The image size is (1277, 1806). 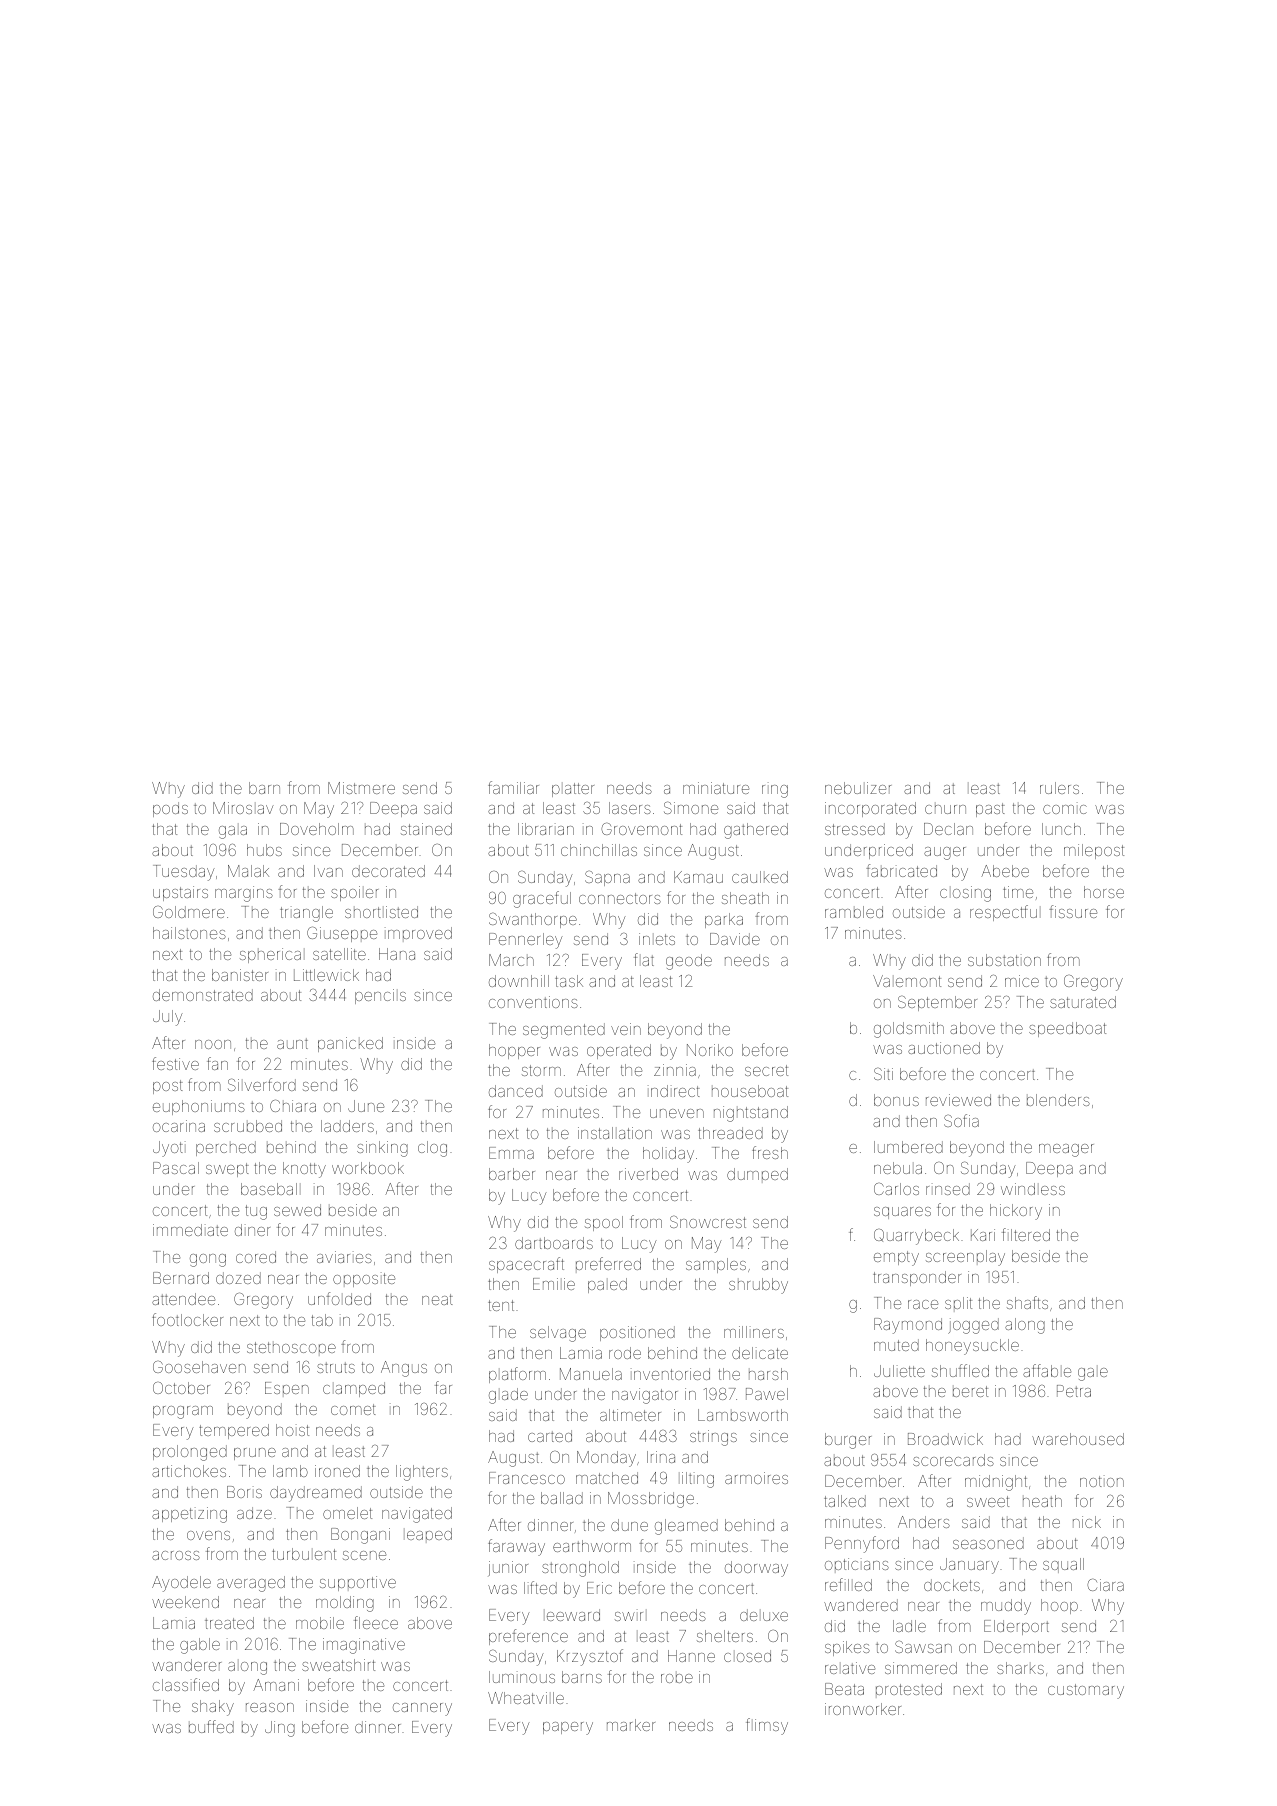 I want to click on geode, so click(x=689, y=962).
